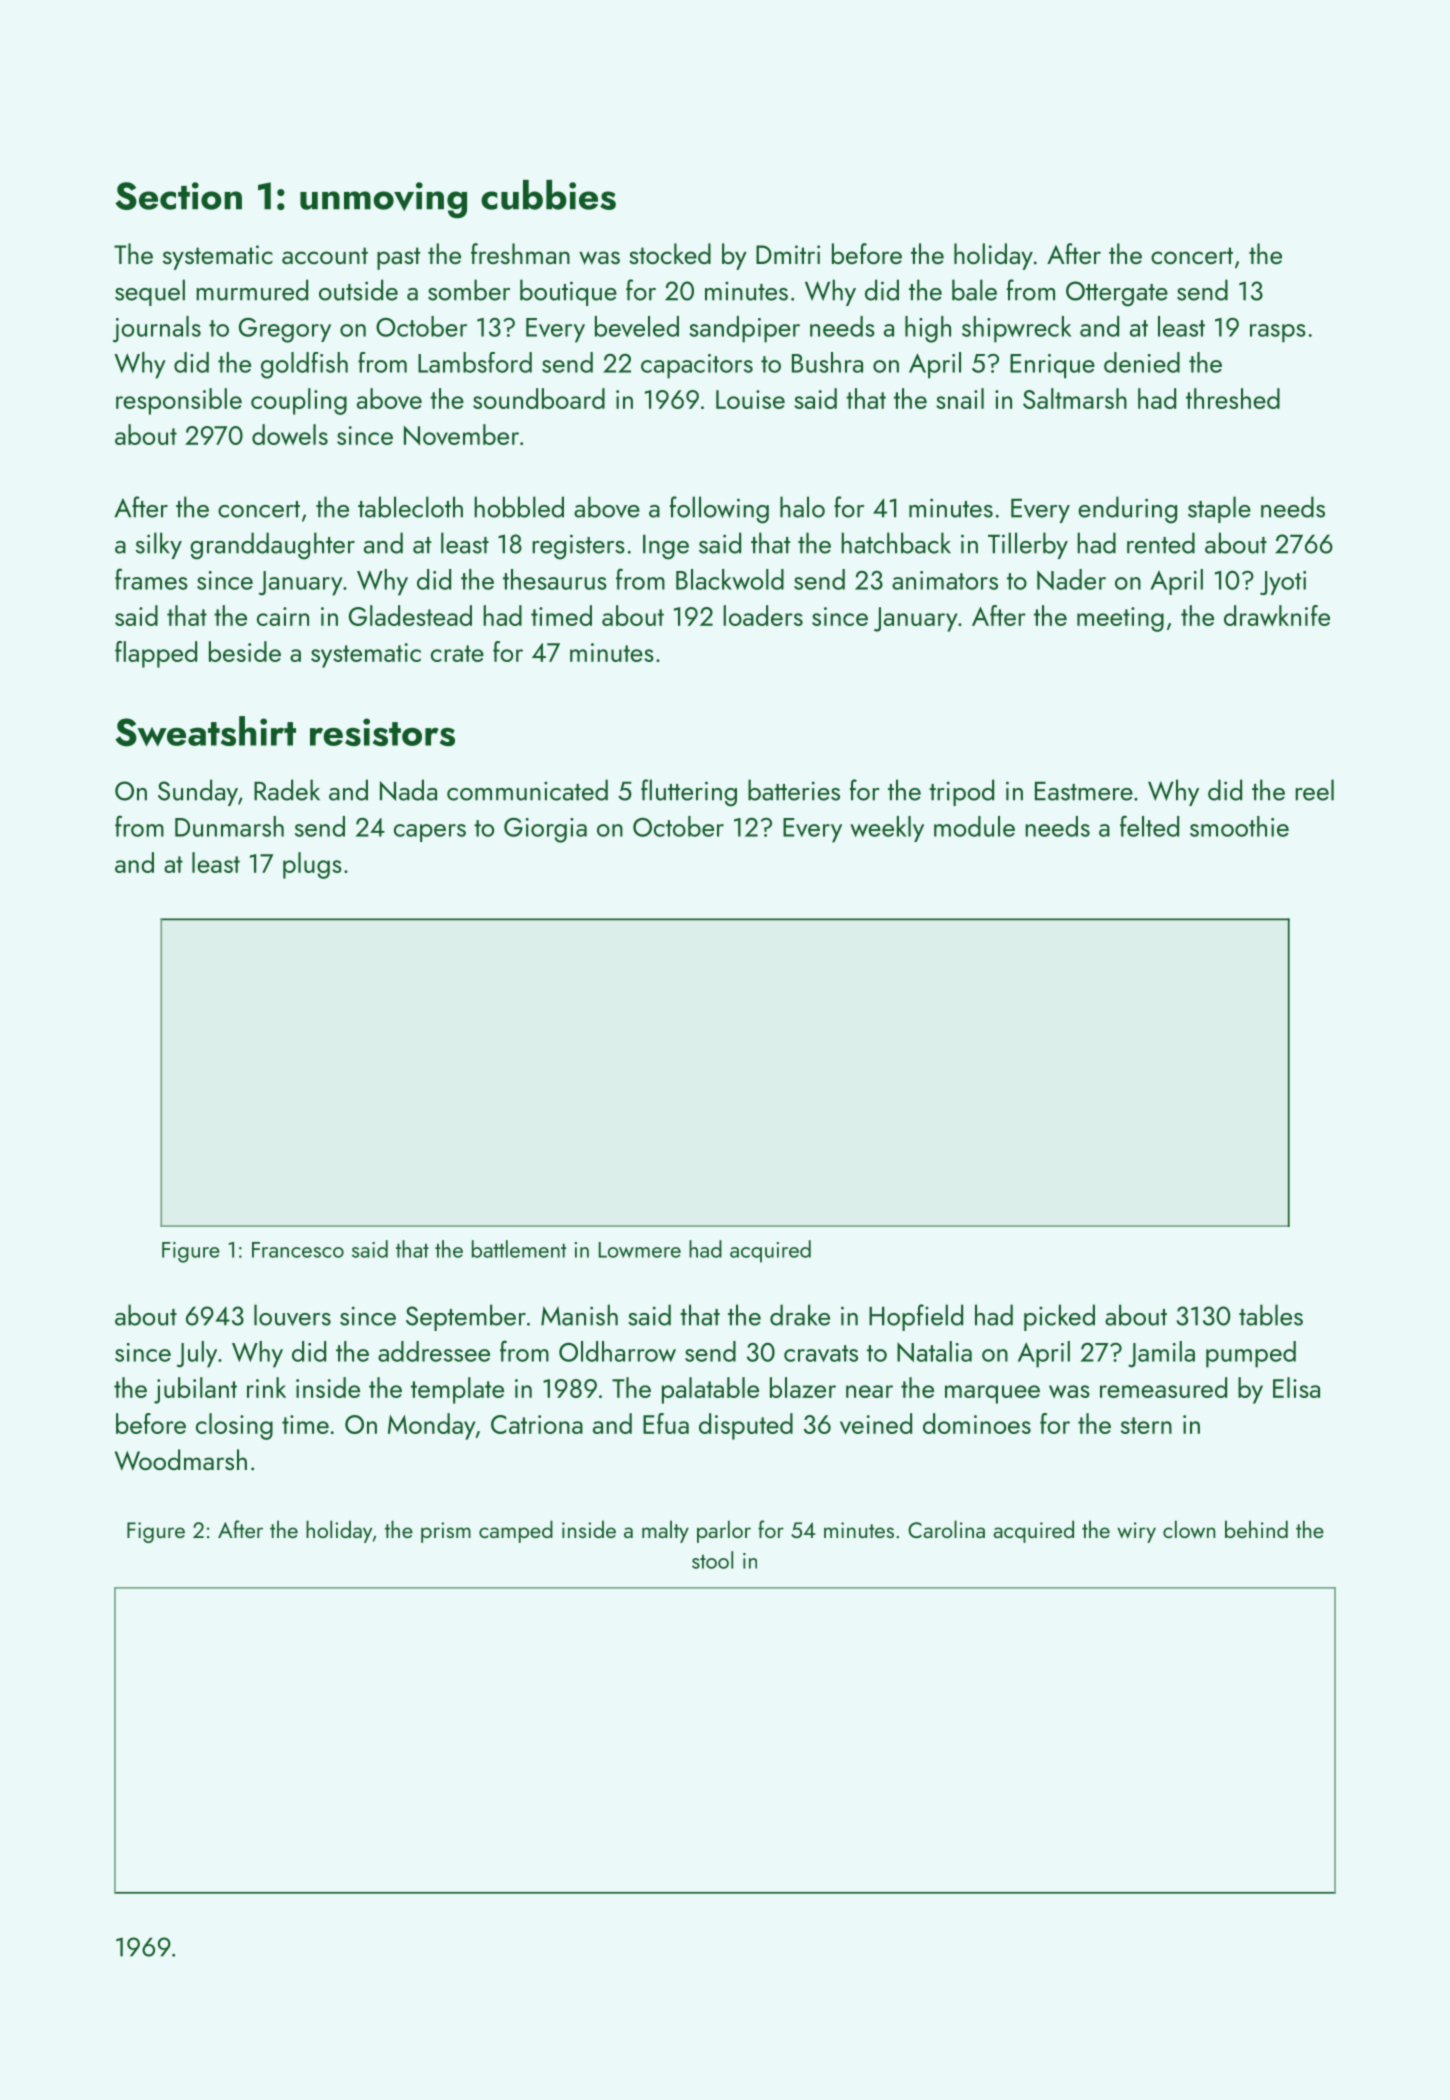  Describe the element at coordinates (469, 290) in the screenshot. I see `somber` at that location.
